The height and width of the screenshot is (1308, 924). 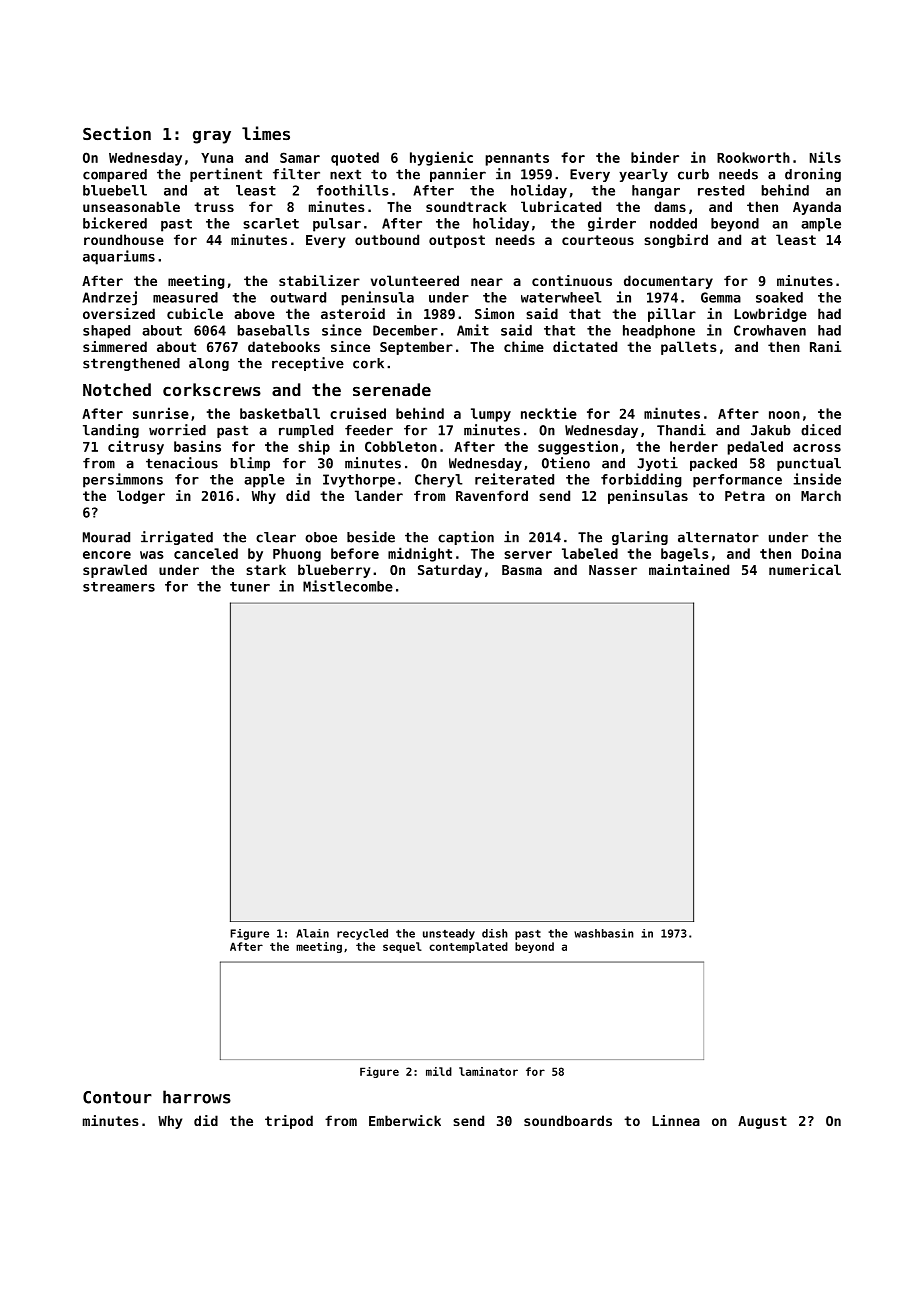 I want to click on maintained, so click(x=689, y=569).
